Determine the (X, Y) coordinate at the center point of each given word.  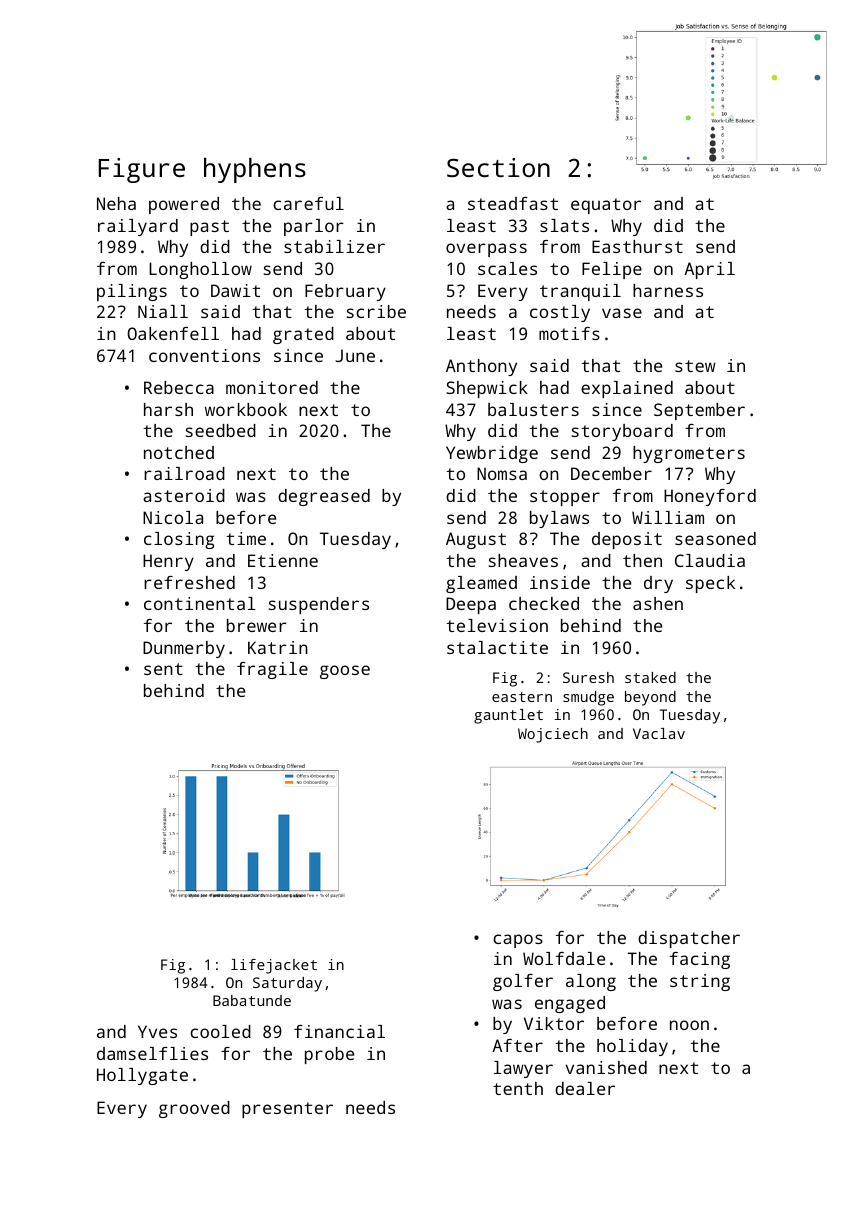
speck (710, 584)
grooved (194, 1109)
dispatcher (689, 939)
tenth (518, 1088)
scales (507, 268)
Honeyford (710, 497)
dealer (585, 1088)
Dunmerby (184, 649)
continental (200, 603)
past (209, 228)
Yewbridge (492, 454)
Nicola (173, 517)
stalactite (497, 647)
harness (668, 290)
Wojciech (553, 735)
